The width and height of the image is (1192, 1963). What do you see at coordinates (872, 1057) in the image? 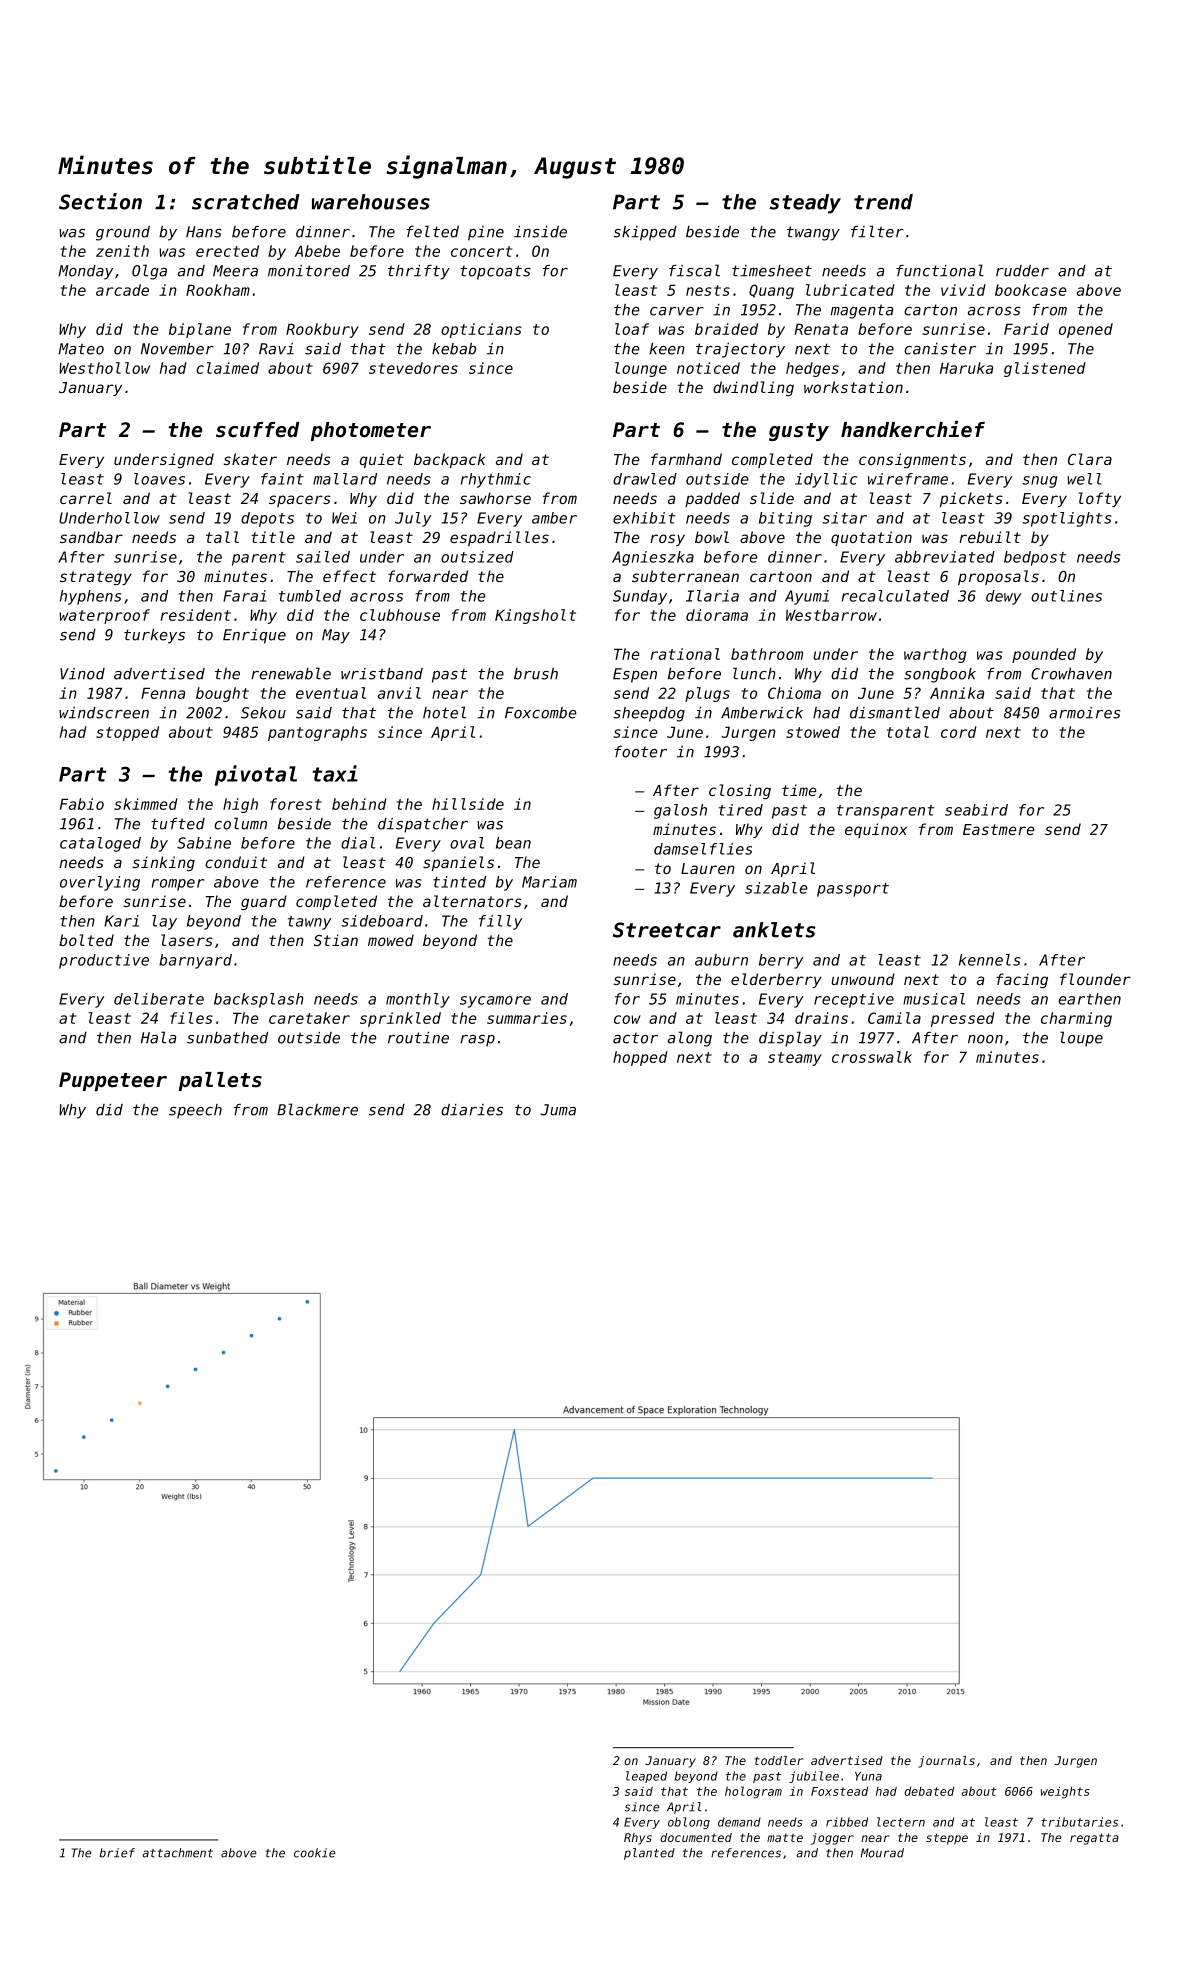
I see `crosswalk` at bounding box center [872, 1057].
